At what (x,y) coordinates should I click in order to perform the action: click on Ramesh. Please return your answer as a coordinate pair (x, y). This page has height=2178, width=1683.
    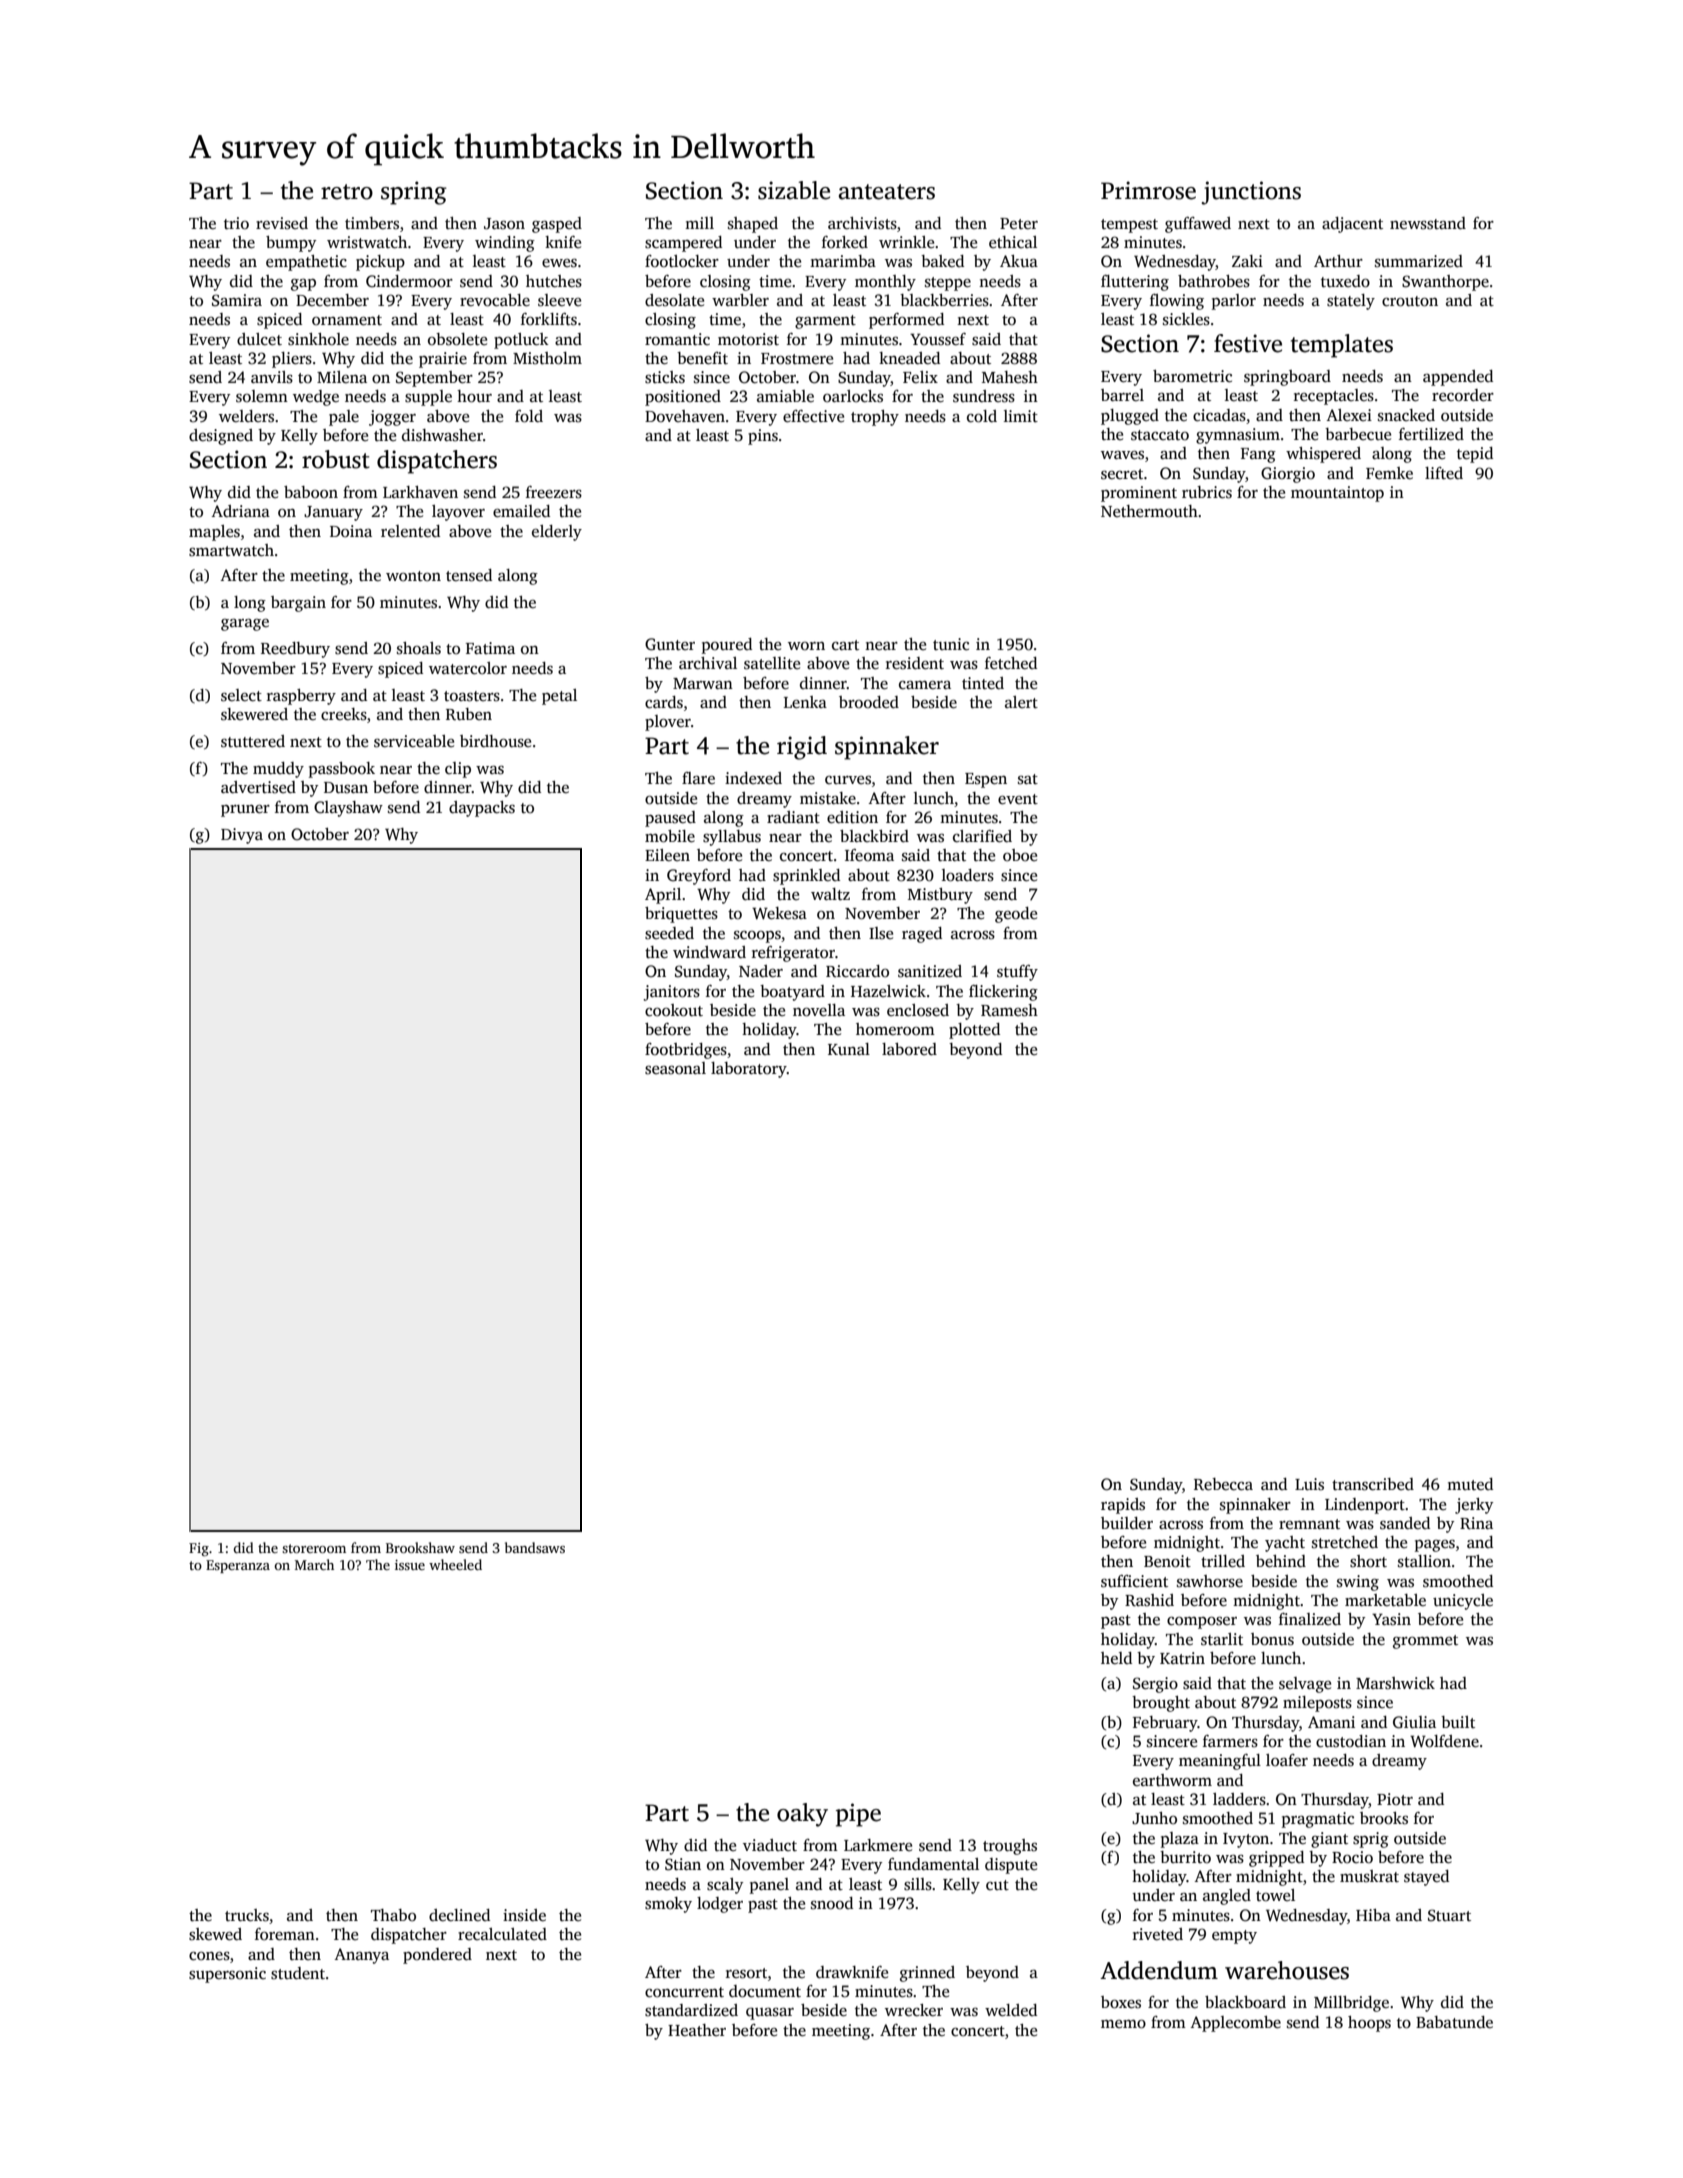
    Looking at the image, I should click on (1009, 1010).
